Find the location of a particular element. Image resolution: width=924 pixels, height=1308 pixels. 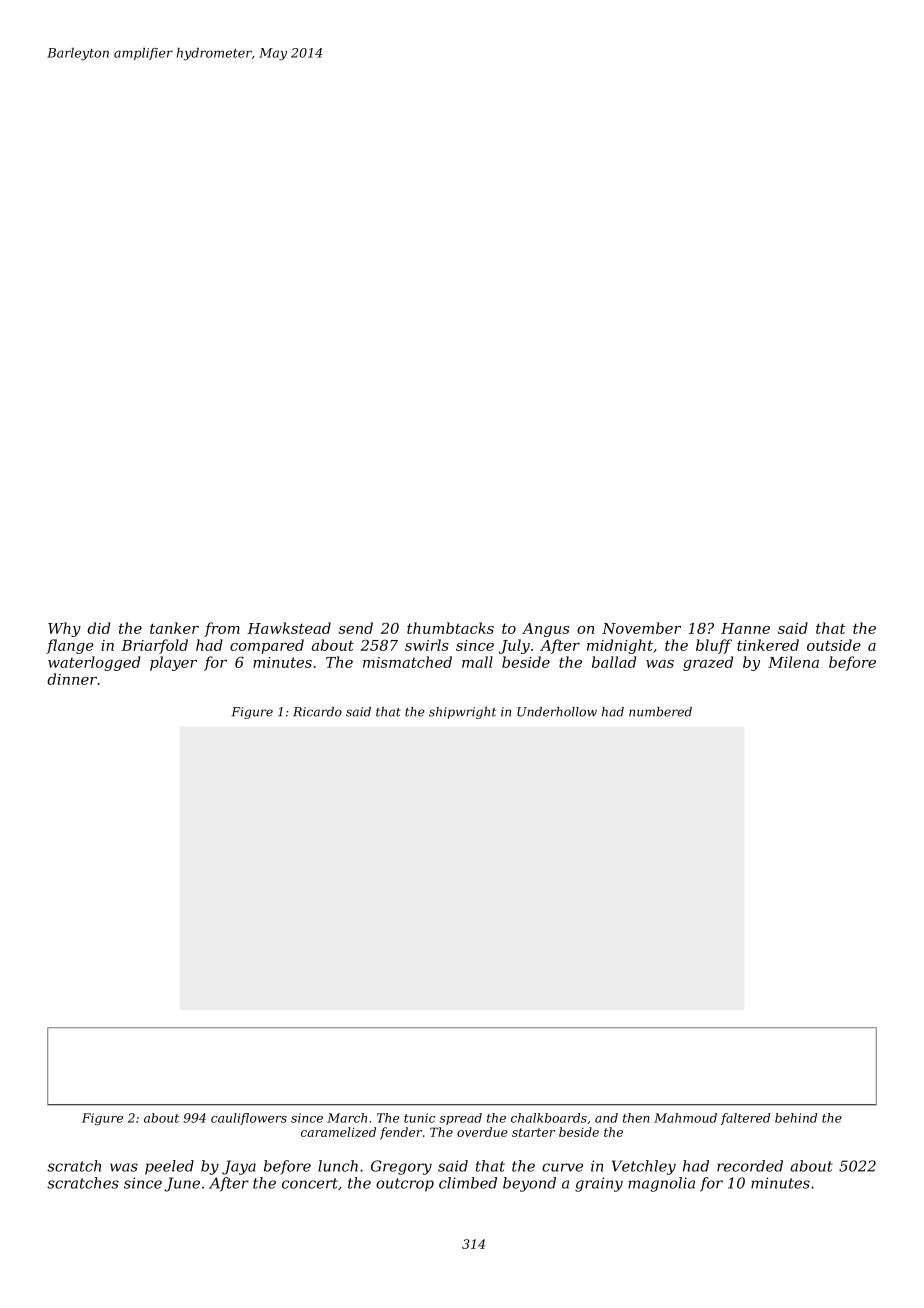

recorded is located at coordinates (750, 1166).
